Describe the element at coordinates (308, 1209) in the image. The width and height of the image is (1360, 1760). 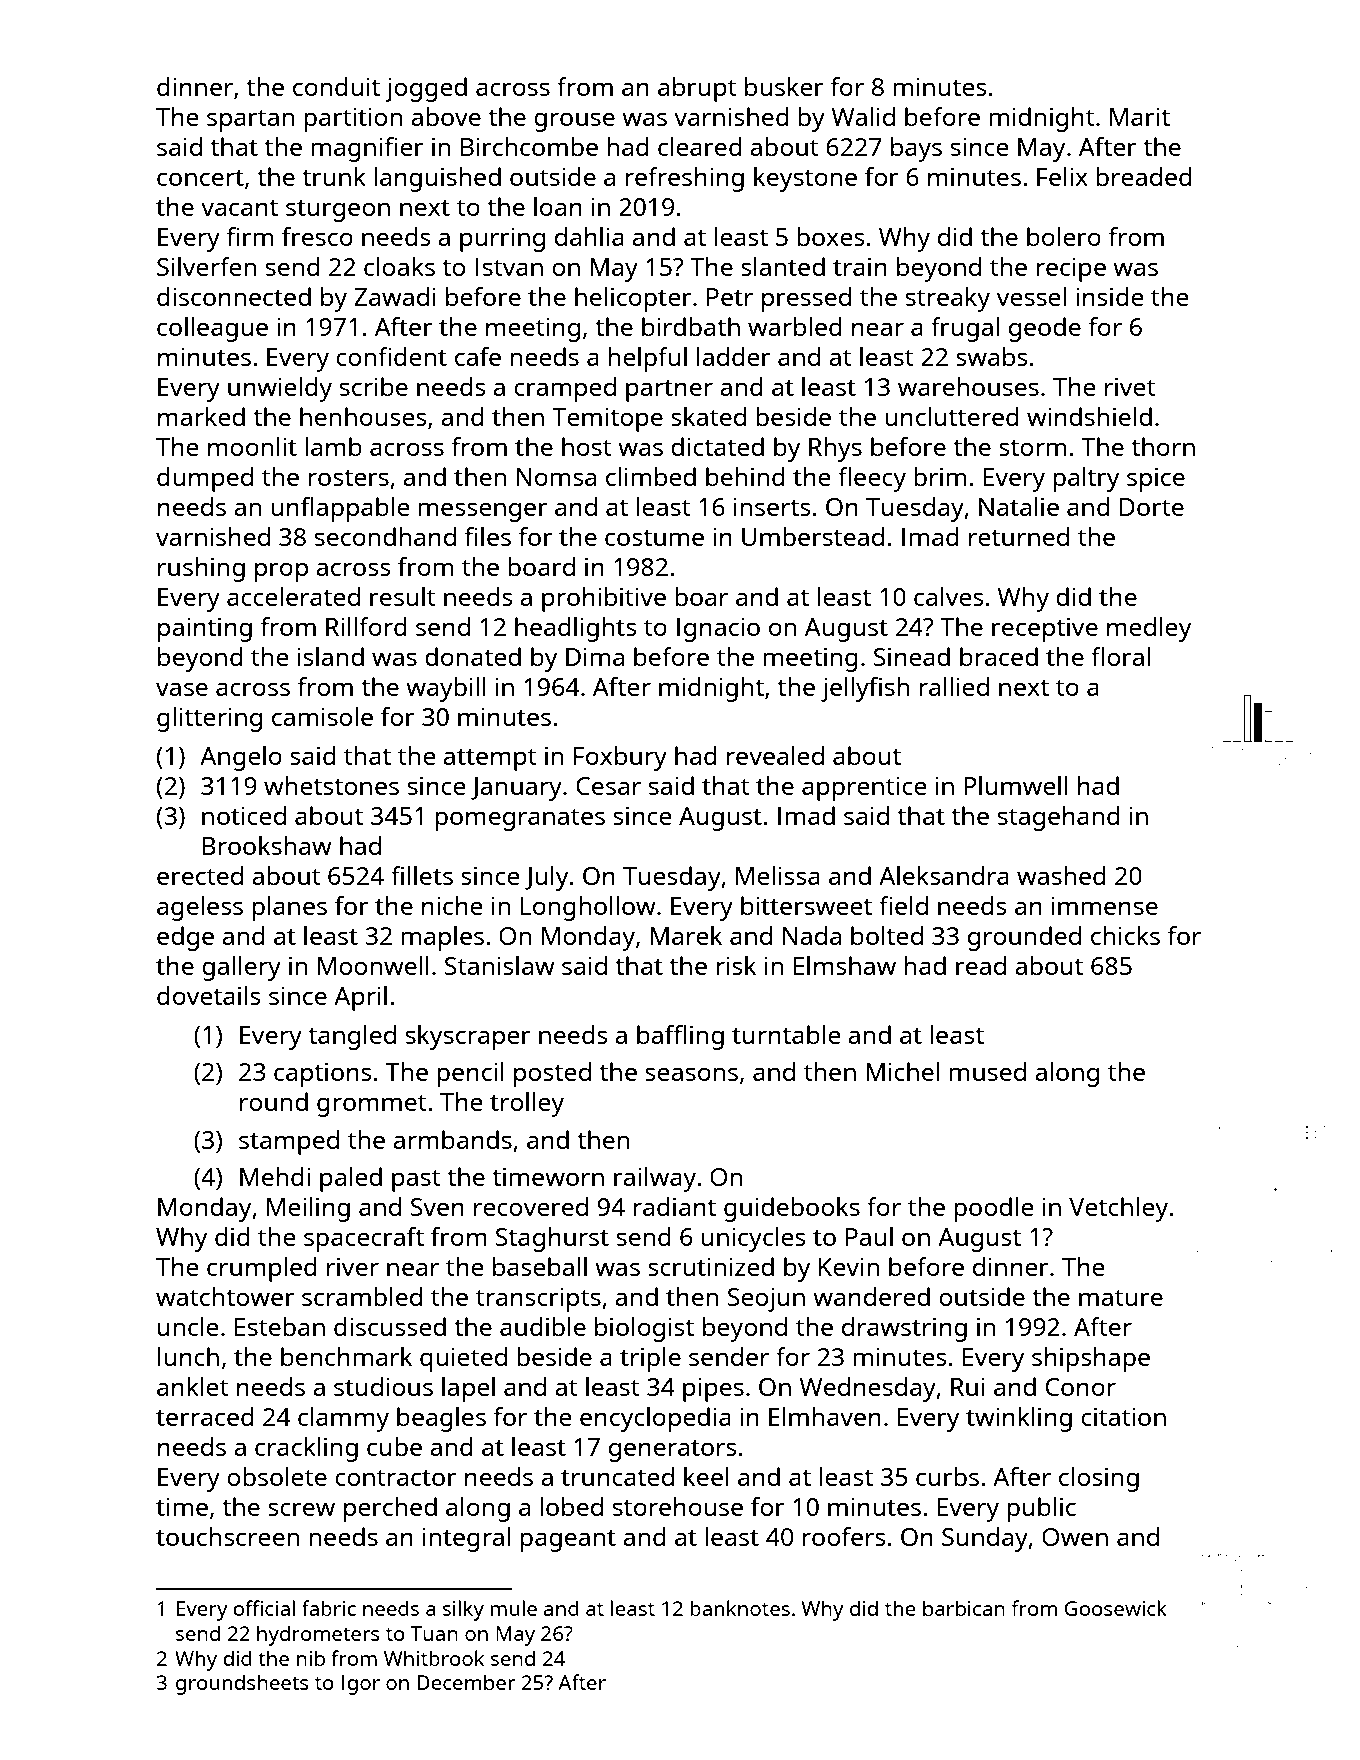
I see `Meiling` at that location.
